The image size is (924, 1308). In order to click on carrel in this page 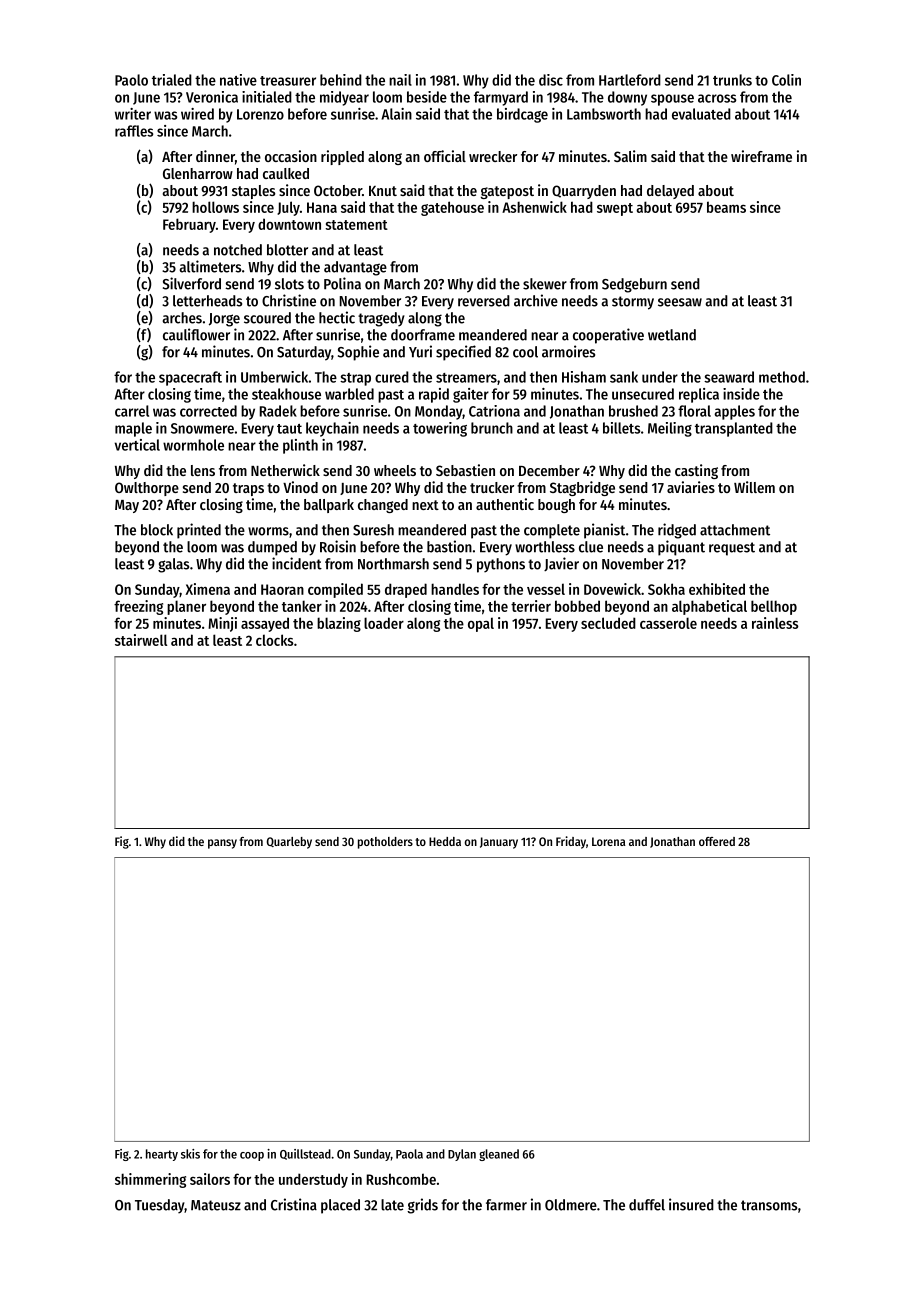, I will do `click(132, 411)`.
